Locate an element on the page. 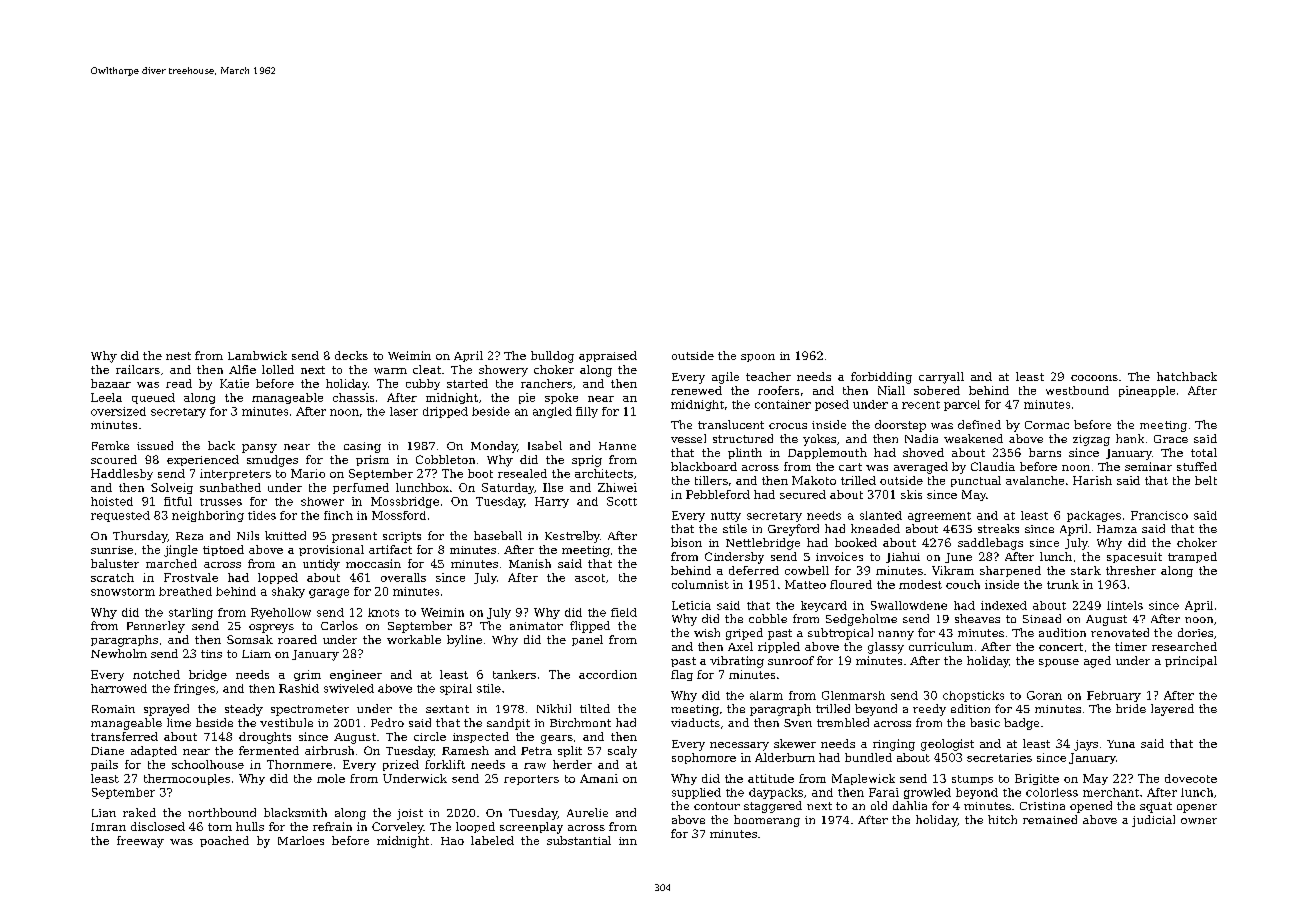  Pennerley is located at coordinates (156, 627).
